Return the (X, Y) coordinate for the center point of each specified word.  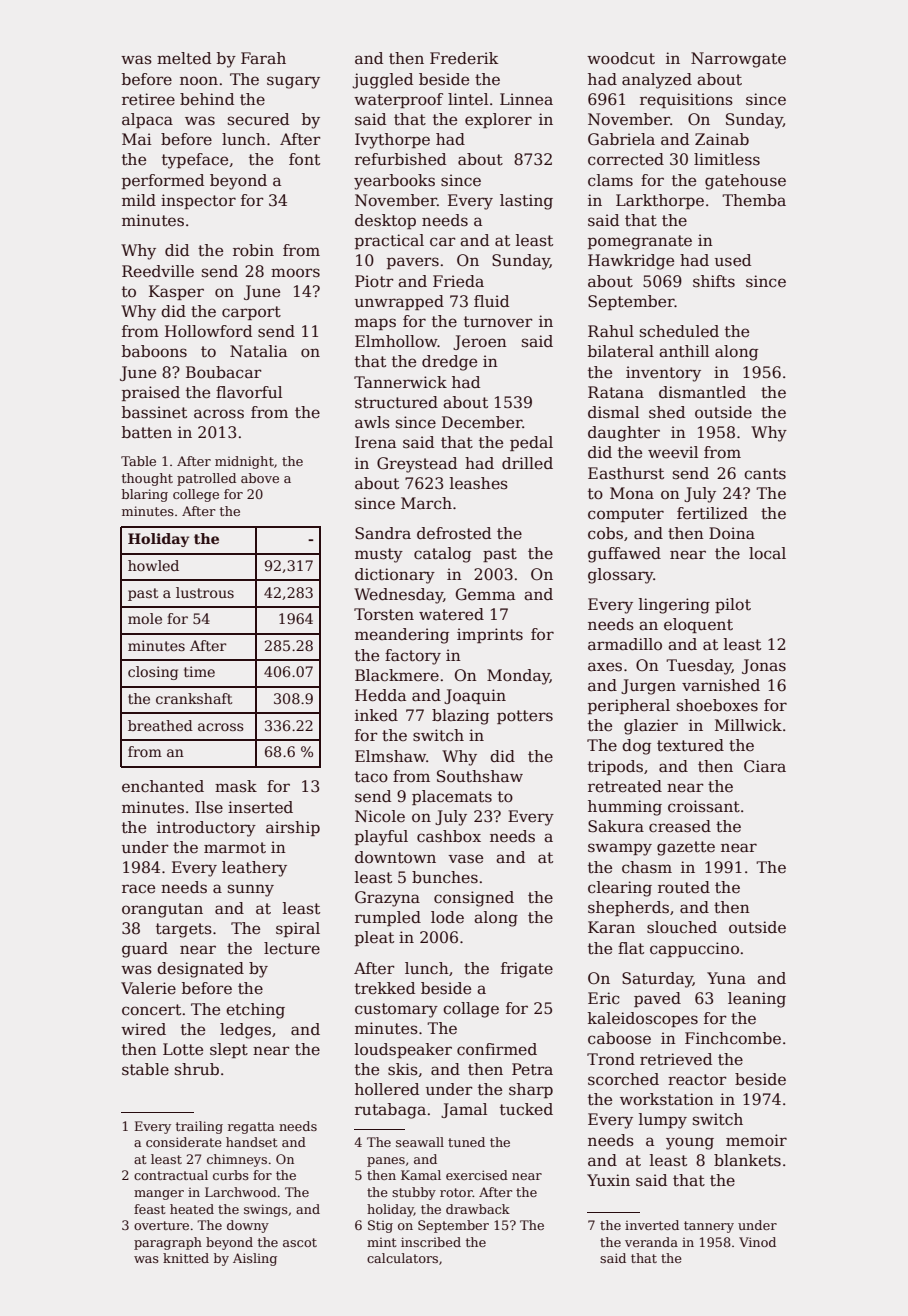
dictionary (395, 576)
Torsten (384, 614)
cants (765, 474)
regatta (251, 1128)
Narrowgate (738, 60)
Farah (263, 58)
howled (153, 565)
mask (236, 786)
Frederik (464, 58)
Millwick (748, 725)
